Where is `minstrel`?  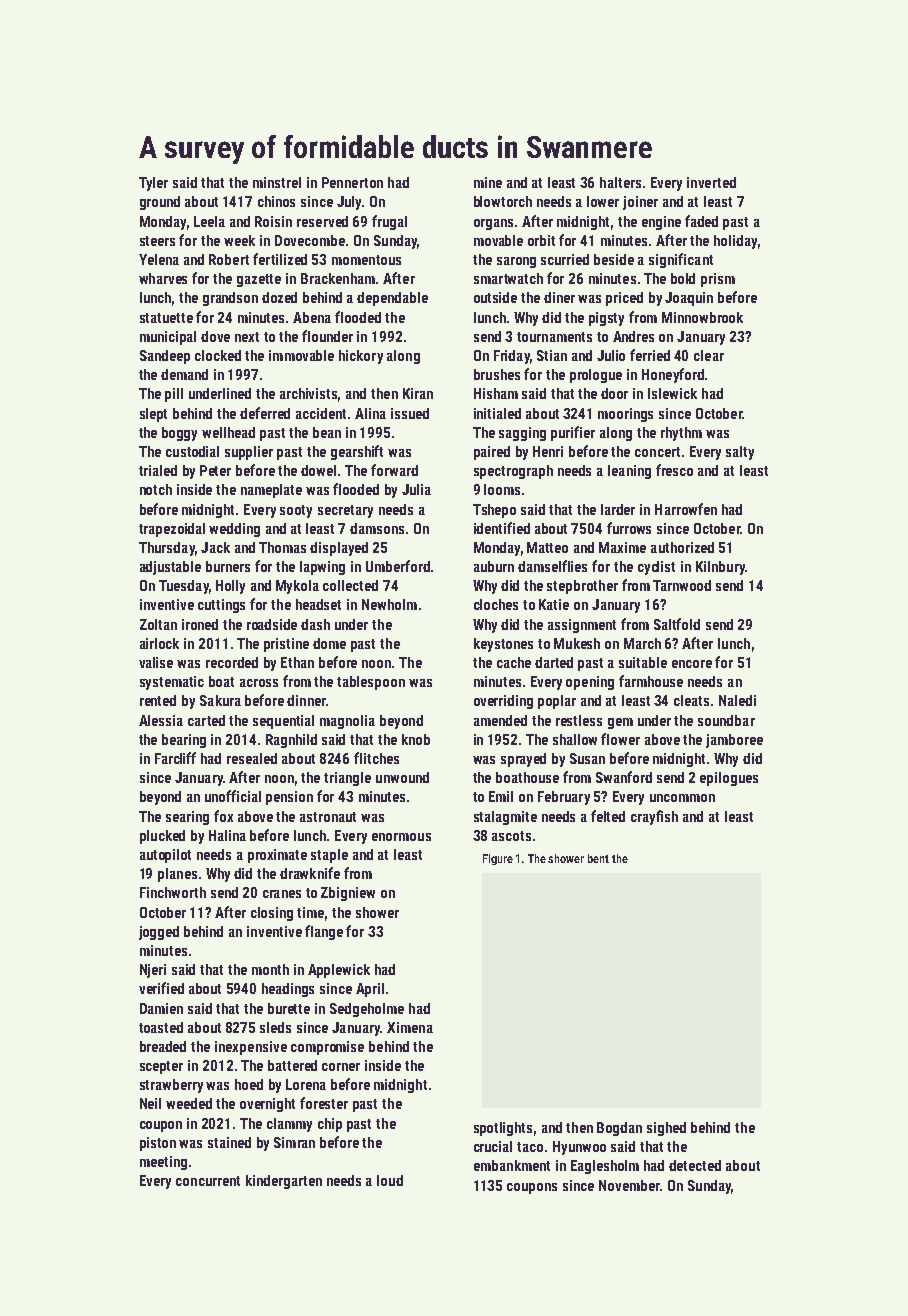
minstrel is located at coordinates (277, 182).
